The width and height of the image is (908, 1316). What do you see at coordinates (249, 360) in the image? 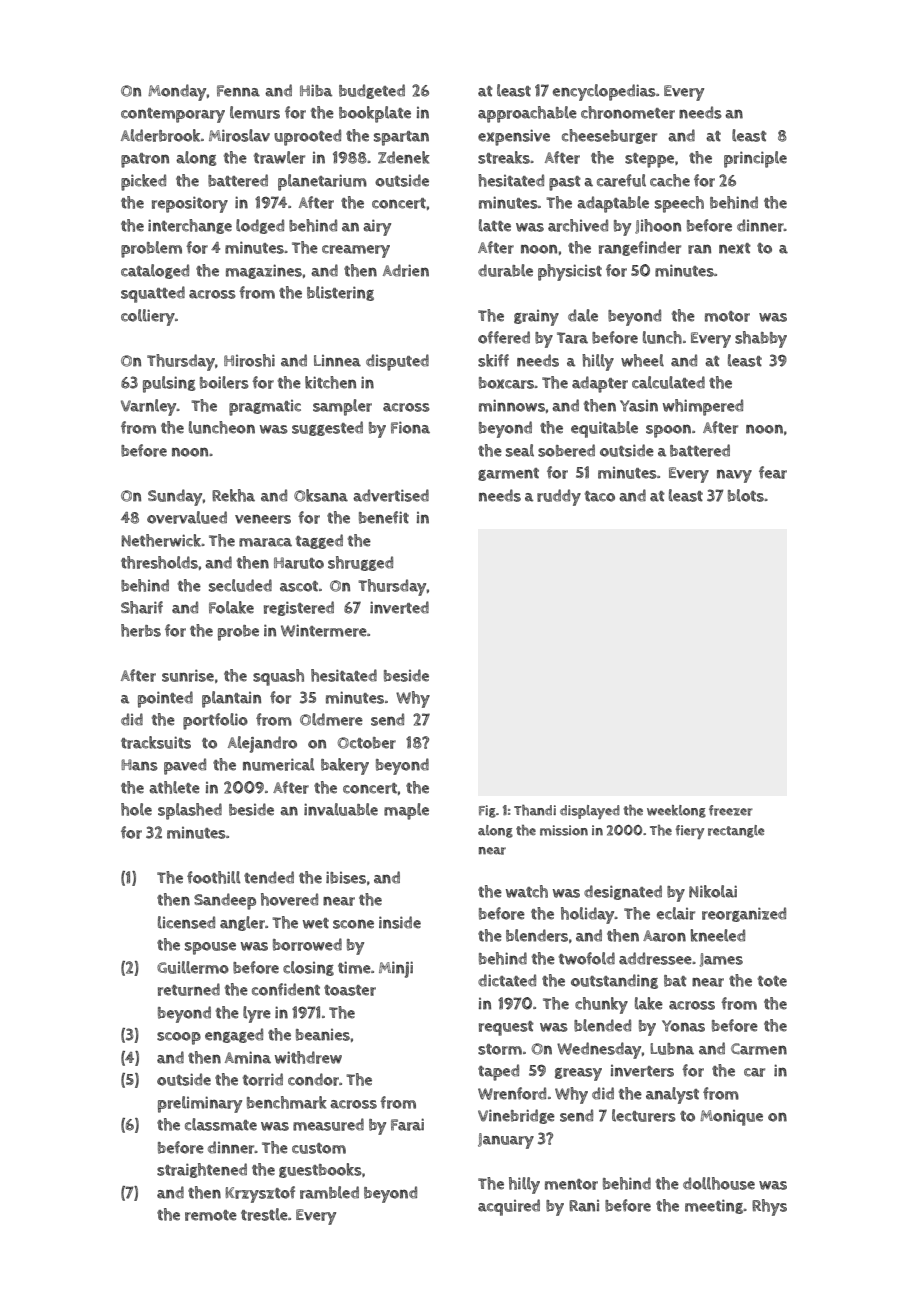
I see `Hiroshi` at bounding box center [249, 360].
